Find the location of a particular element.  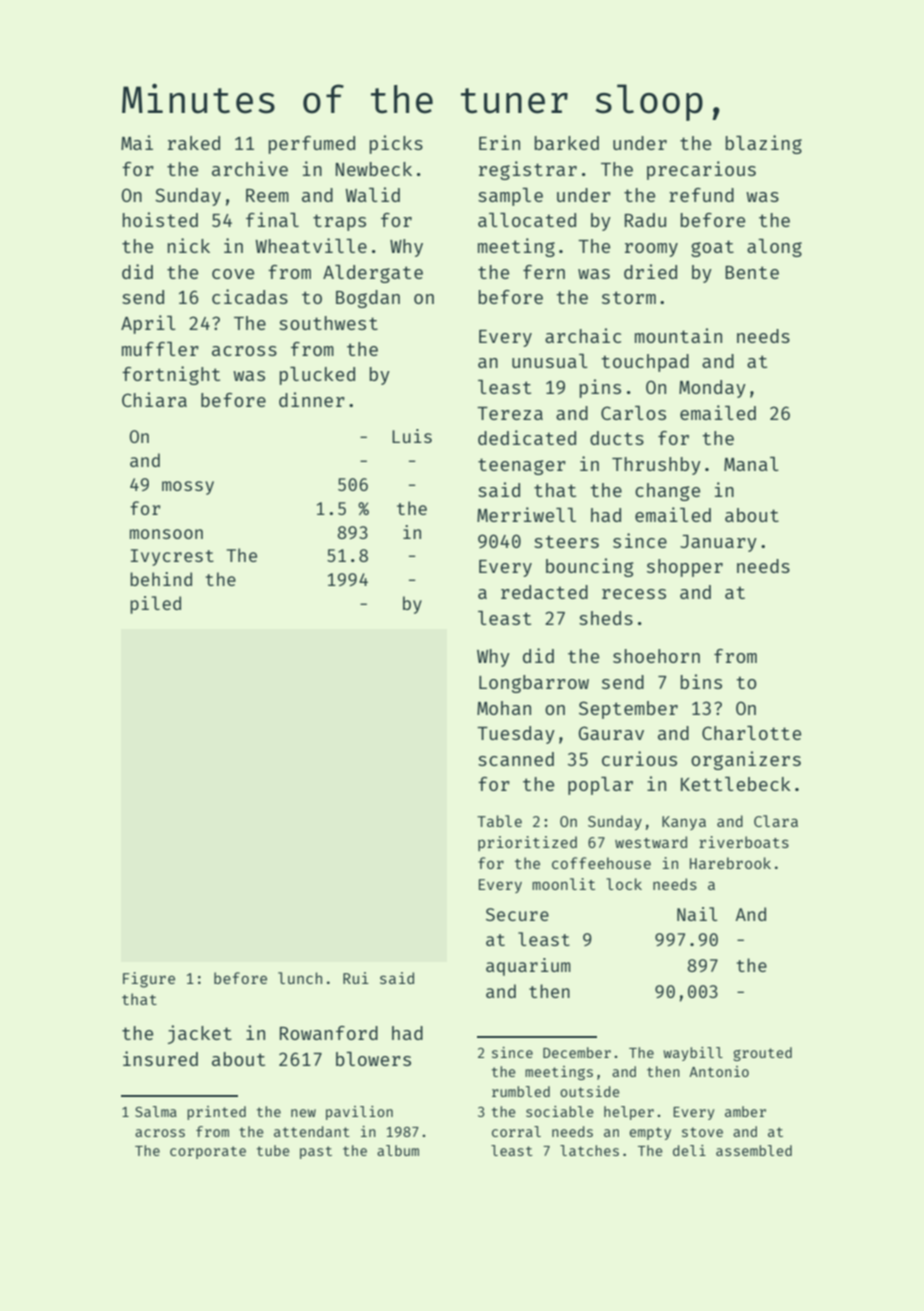

steers is located at coordinates (566, 541).
